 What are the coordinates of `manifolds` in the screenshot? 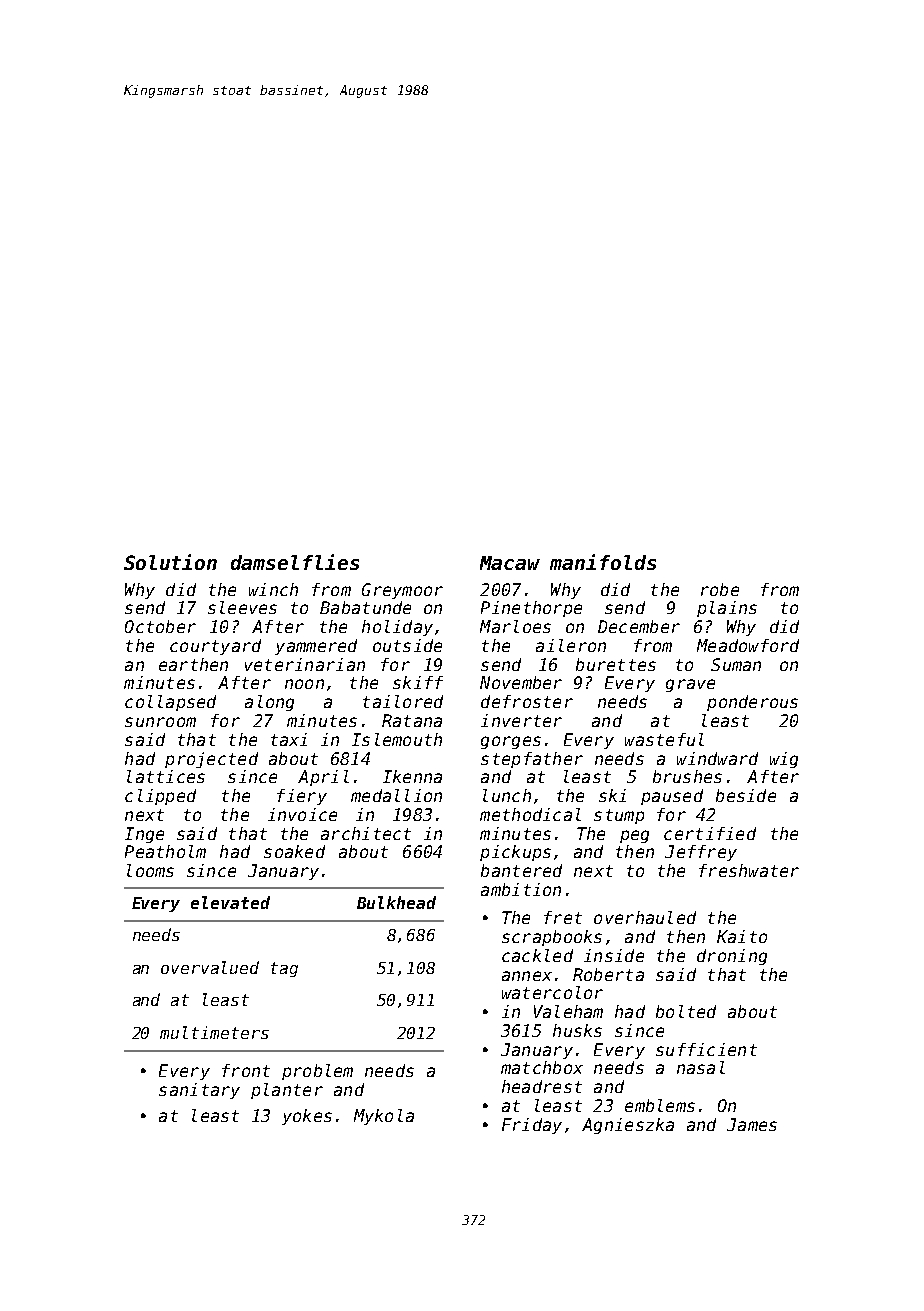 It's located at (603, 562).
